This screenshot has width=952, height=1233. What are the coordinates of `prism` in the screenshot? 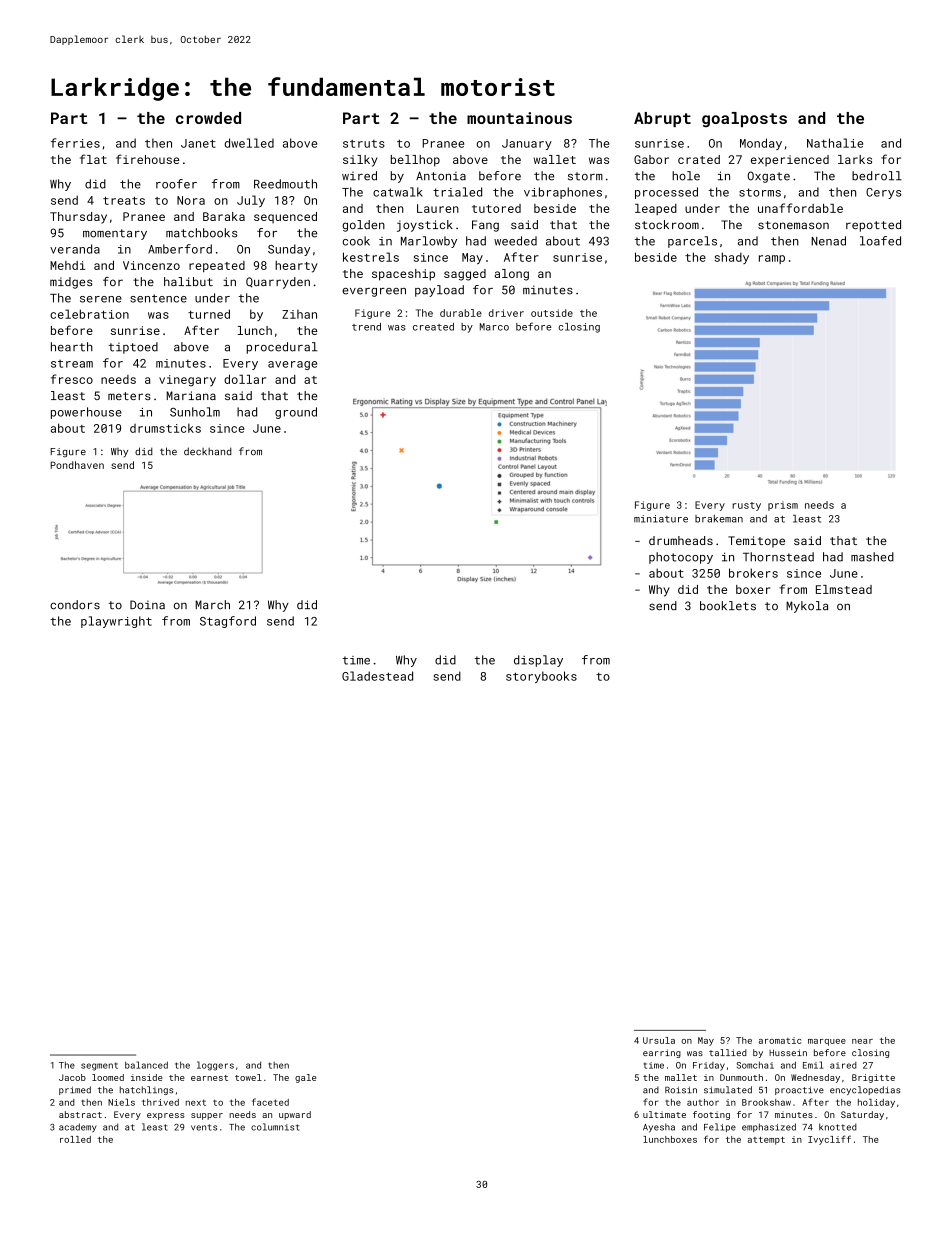 It's located at (783, 506).
